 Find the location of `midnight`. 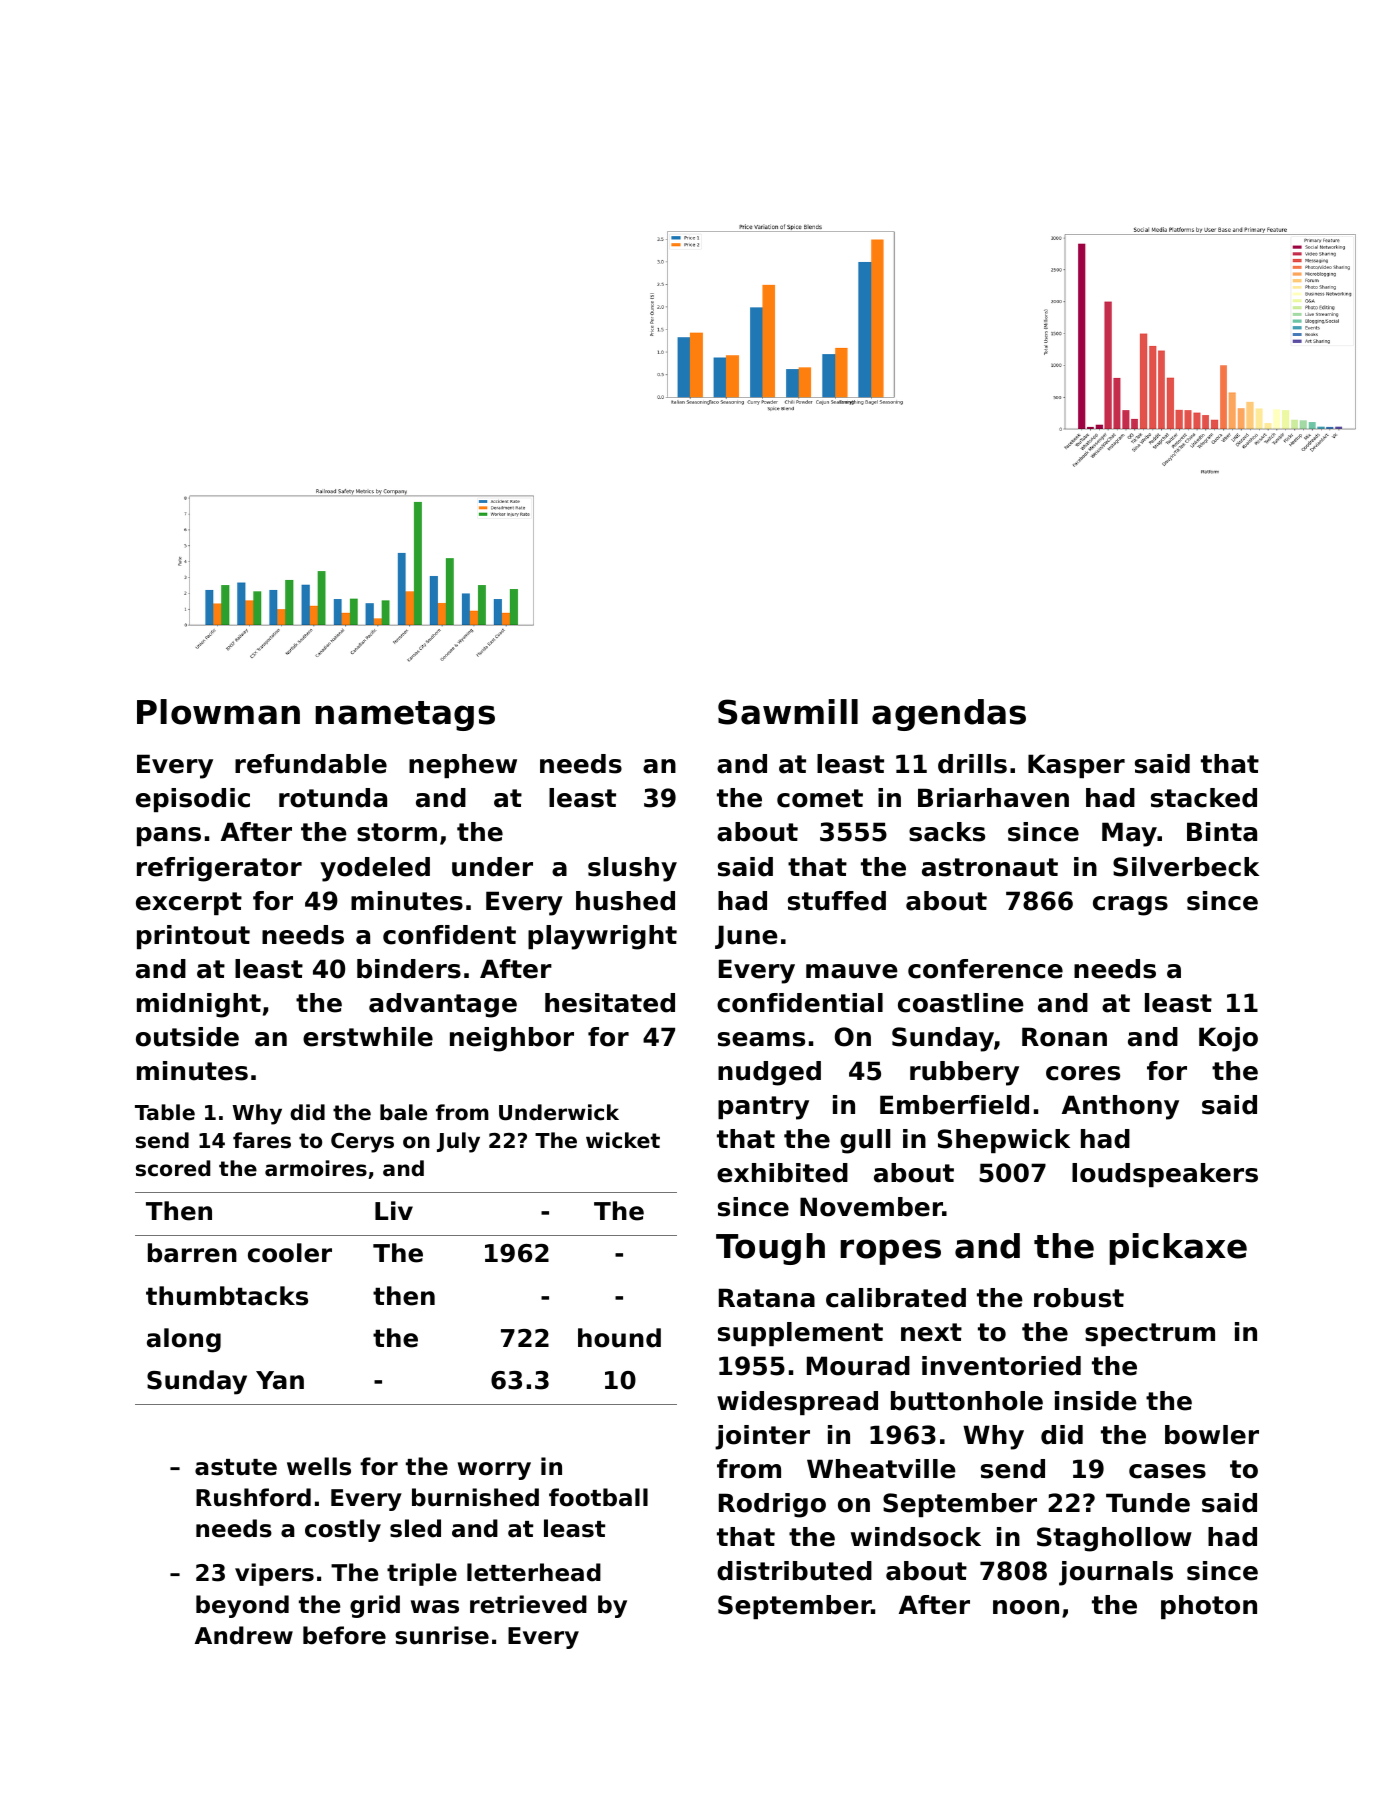

midnight is located at coordinates (199, 1005).
